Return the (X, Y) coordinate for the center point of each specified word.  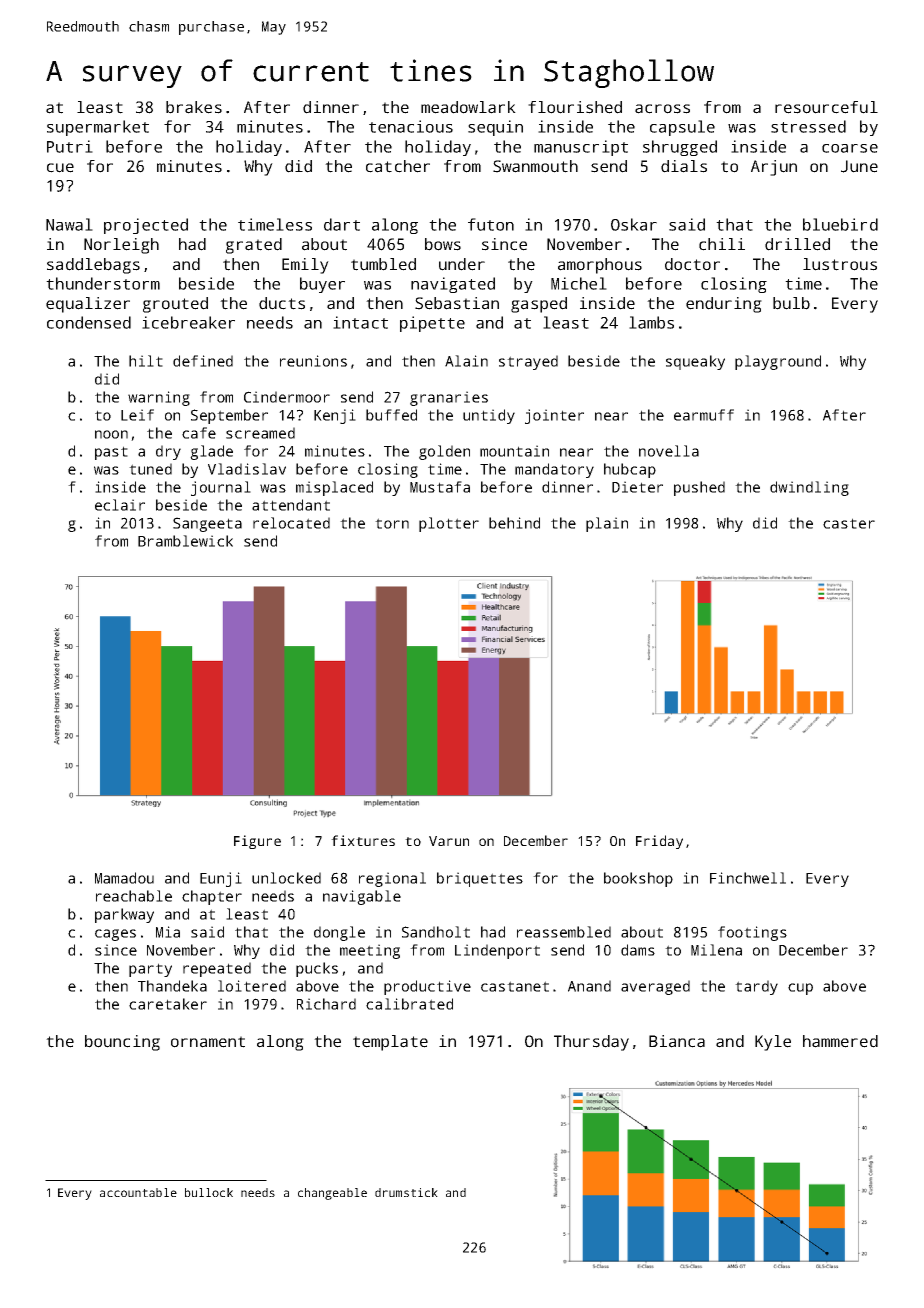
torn (392, 523)
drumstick (406, 1192)
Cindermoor (287, 397)
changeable (332, 1194)
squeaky (695, 362)
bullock (209, 1192)
